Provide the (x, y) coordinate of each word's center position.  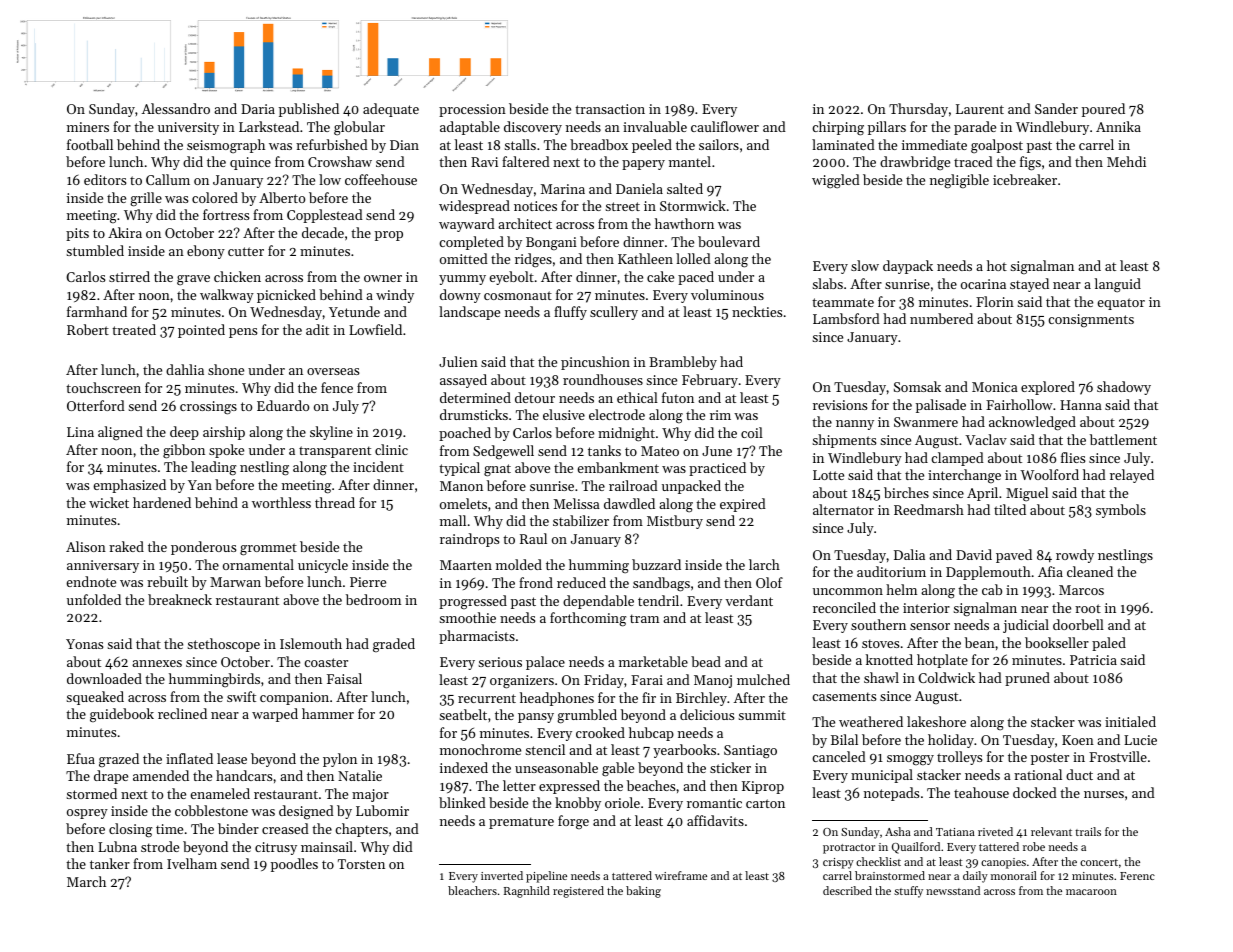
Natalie (360, 775)
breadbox (599, 144)
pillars (887, 128)
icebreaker (1025, 179)
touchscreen (103, 387)
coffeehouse (381, 179)
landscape (469, 313)
